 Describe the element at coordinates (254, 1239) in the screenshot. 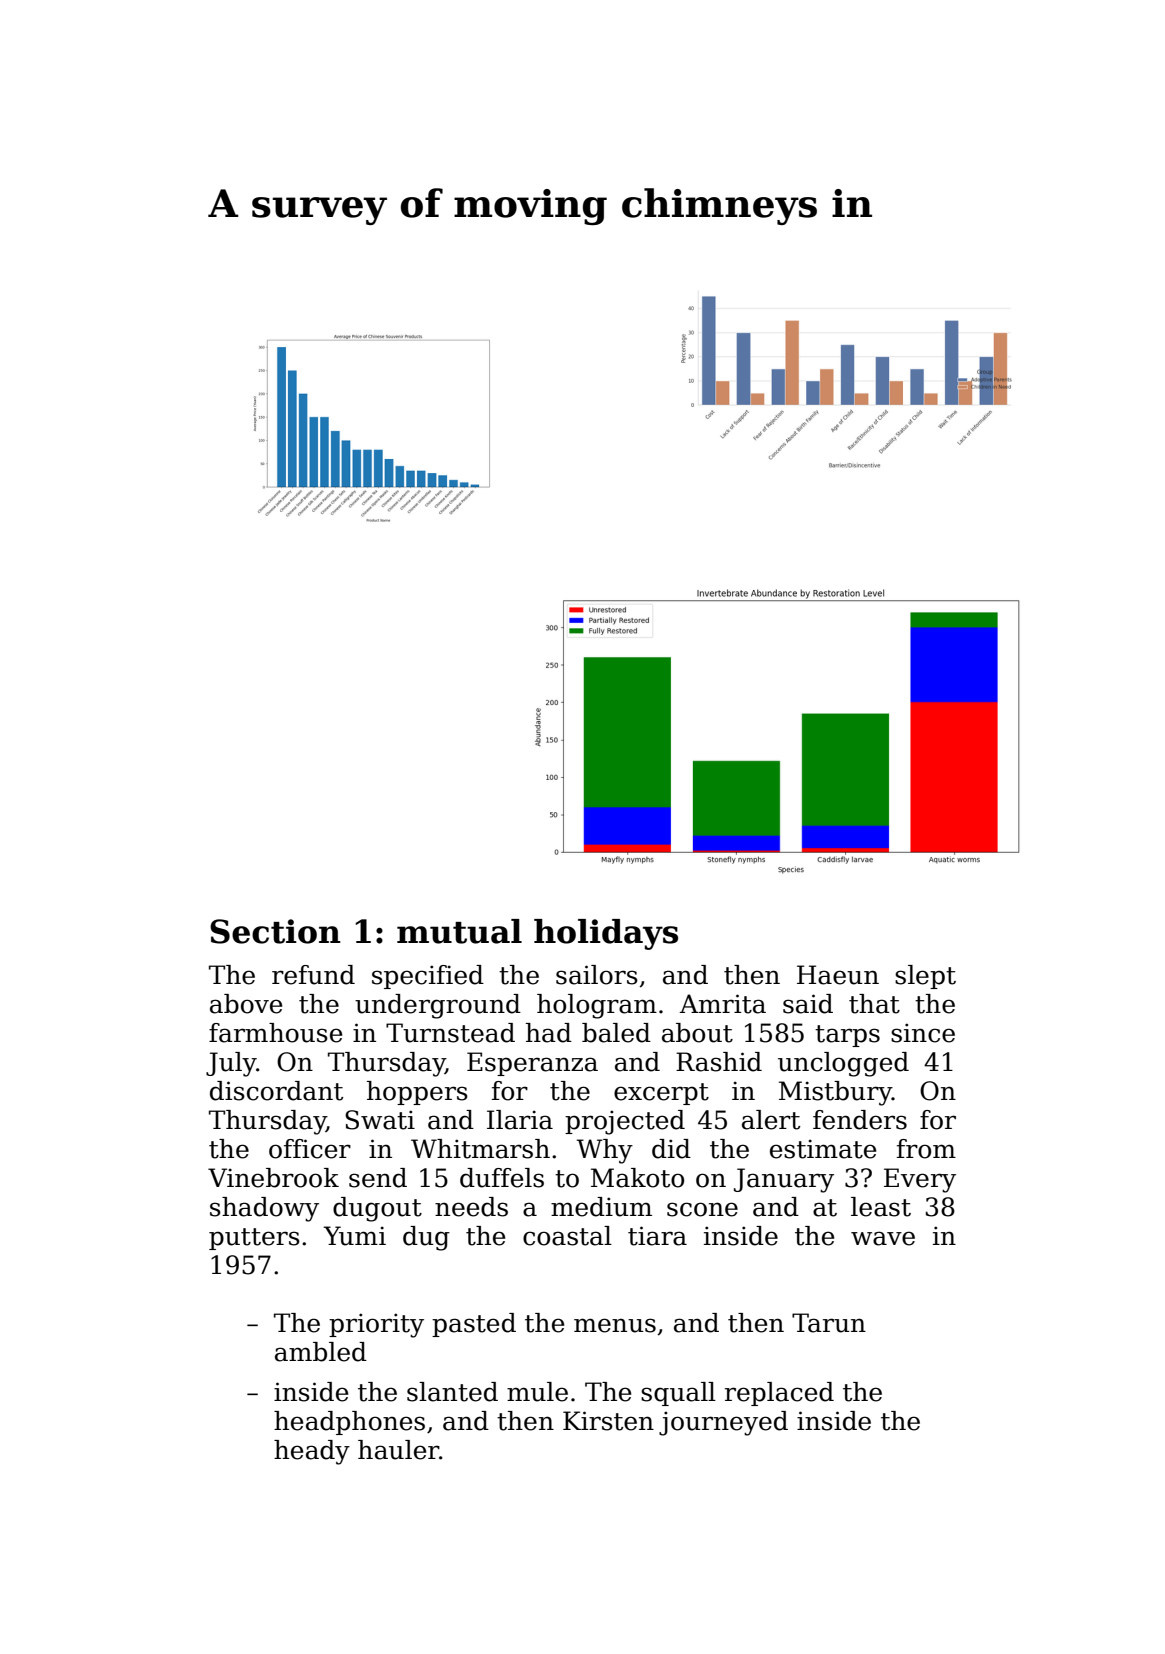

I see `putters` at that location.
